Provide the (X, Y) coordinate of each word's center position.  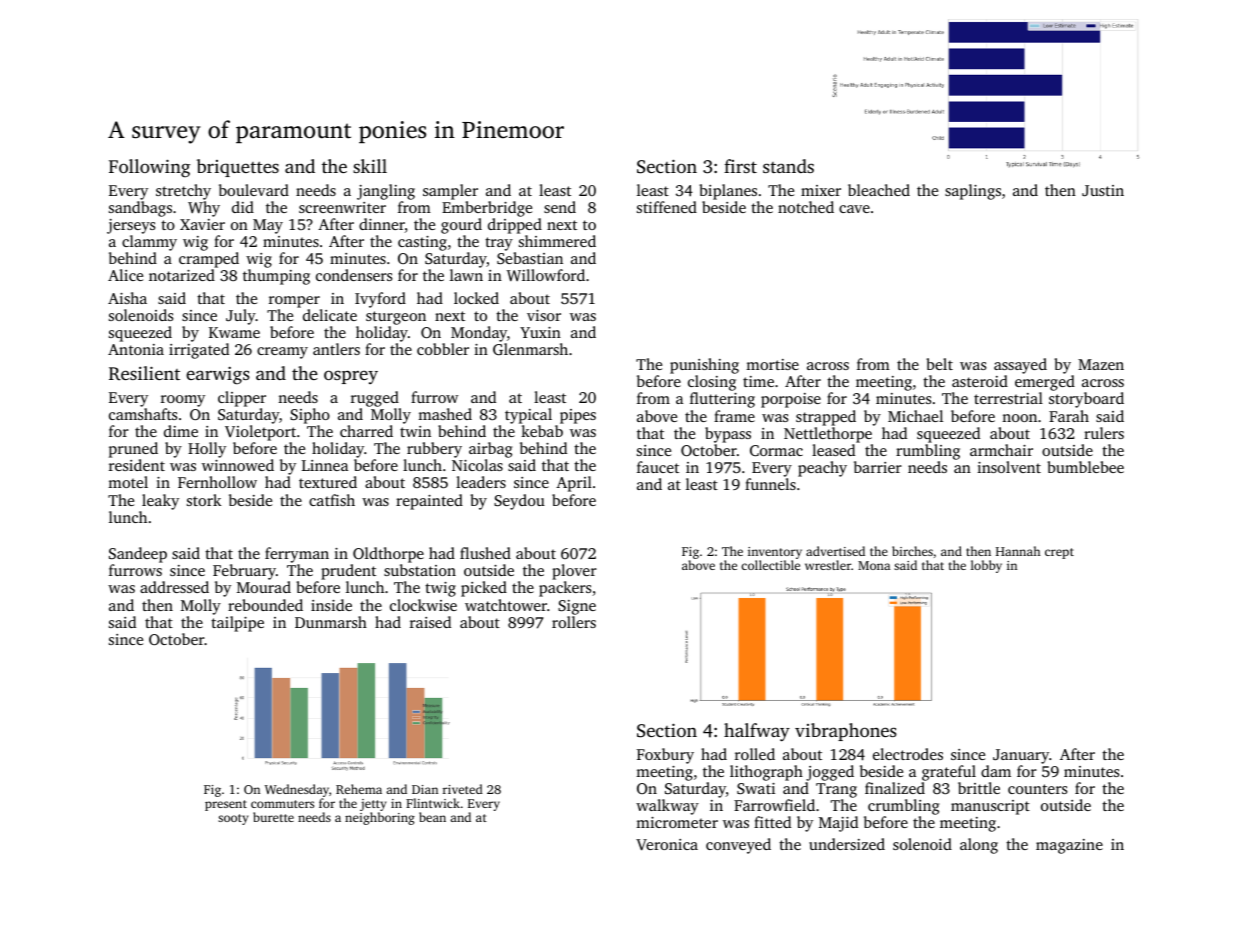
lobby (986, 566)
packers (565, 589)
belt (939, 364)
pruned (133, 450)
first (740, 166)
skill (370, 166)
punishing (704, 366)
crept (1059, 553)
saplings (973, 192)
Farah (1069, 416)
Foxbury (665, 756)
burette (273, 817)
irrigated (199, 351)
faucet (658, 467)
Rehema (359, 789)
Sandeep (138, 555)
